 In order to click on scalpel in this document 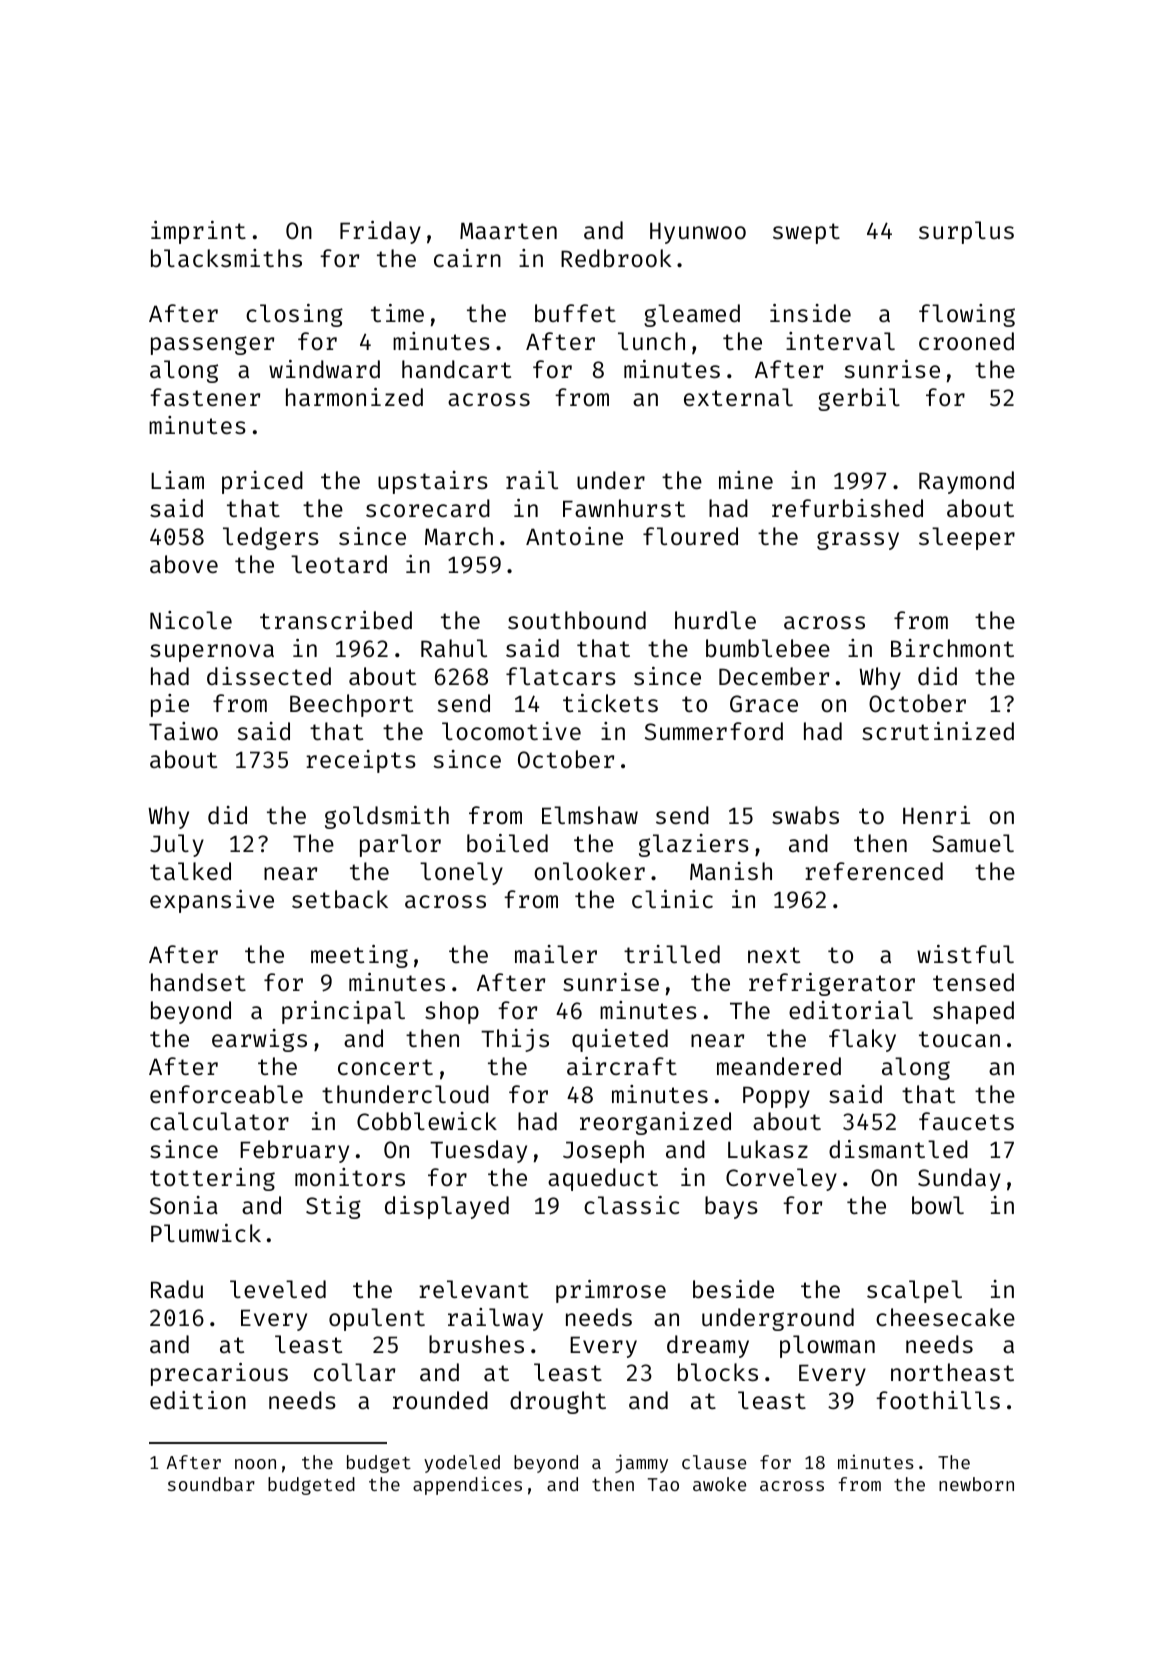, I will do `click(914, 1291)`.
